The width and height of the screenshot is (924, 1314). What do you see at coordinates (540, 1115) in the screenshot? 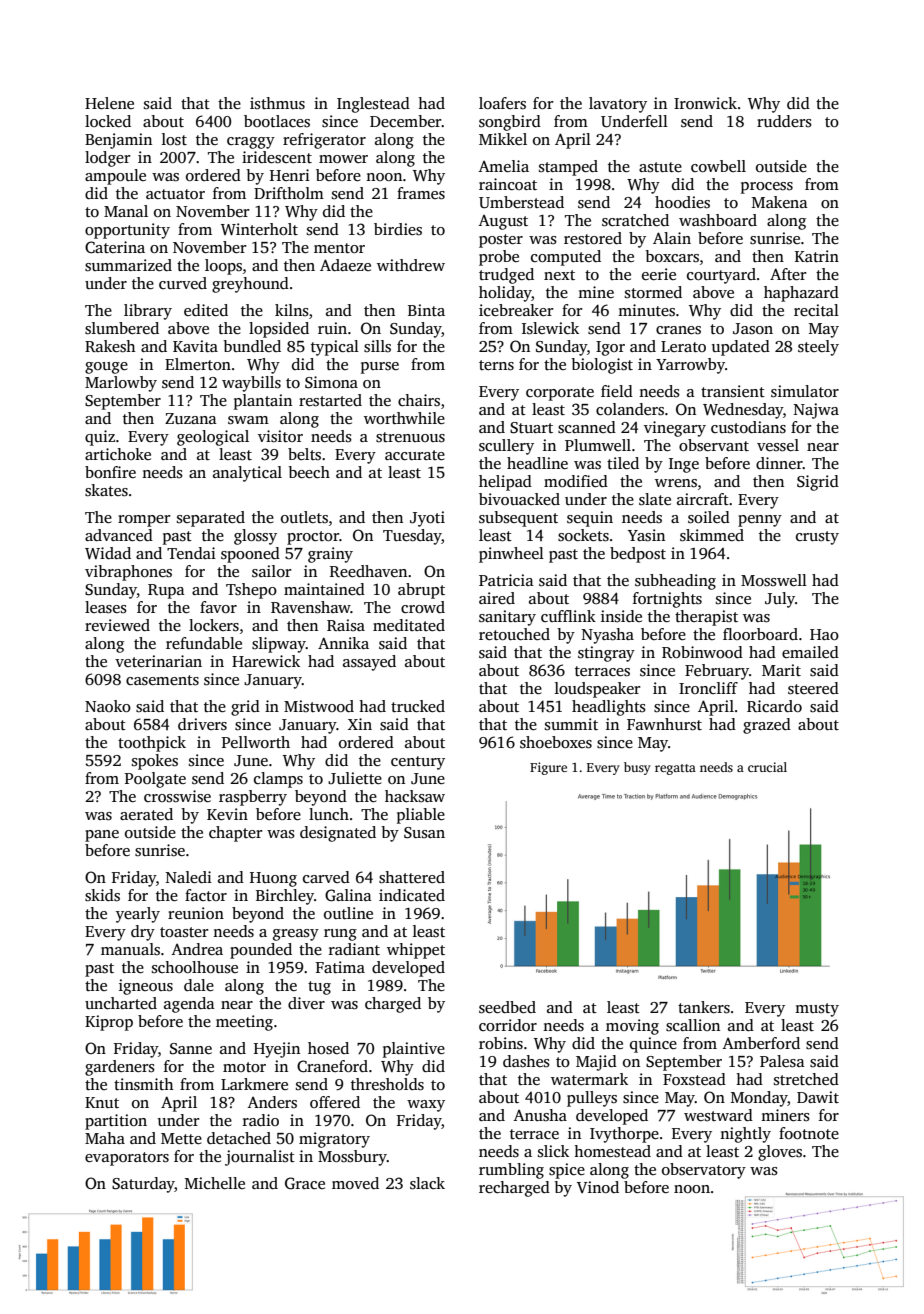
I see `Anusha` at bounding box center [540, 1115].
